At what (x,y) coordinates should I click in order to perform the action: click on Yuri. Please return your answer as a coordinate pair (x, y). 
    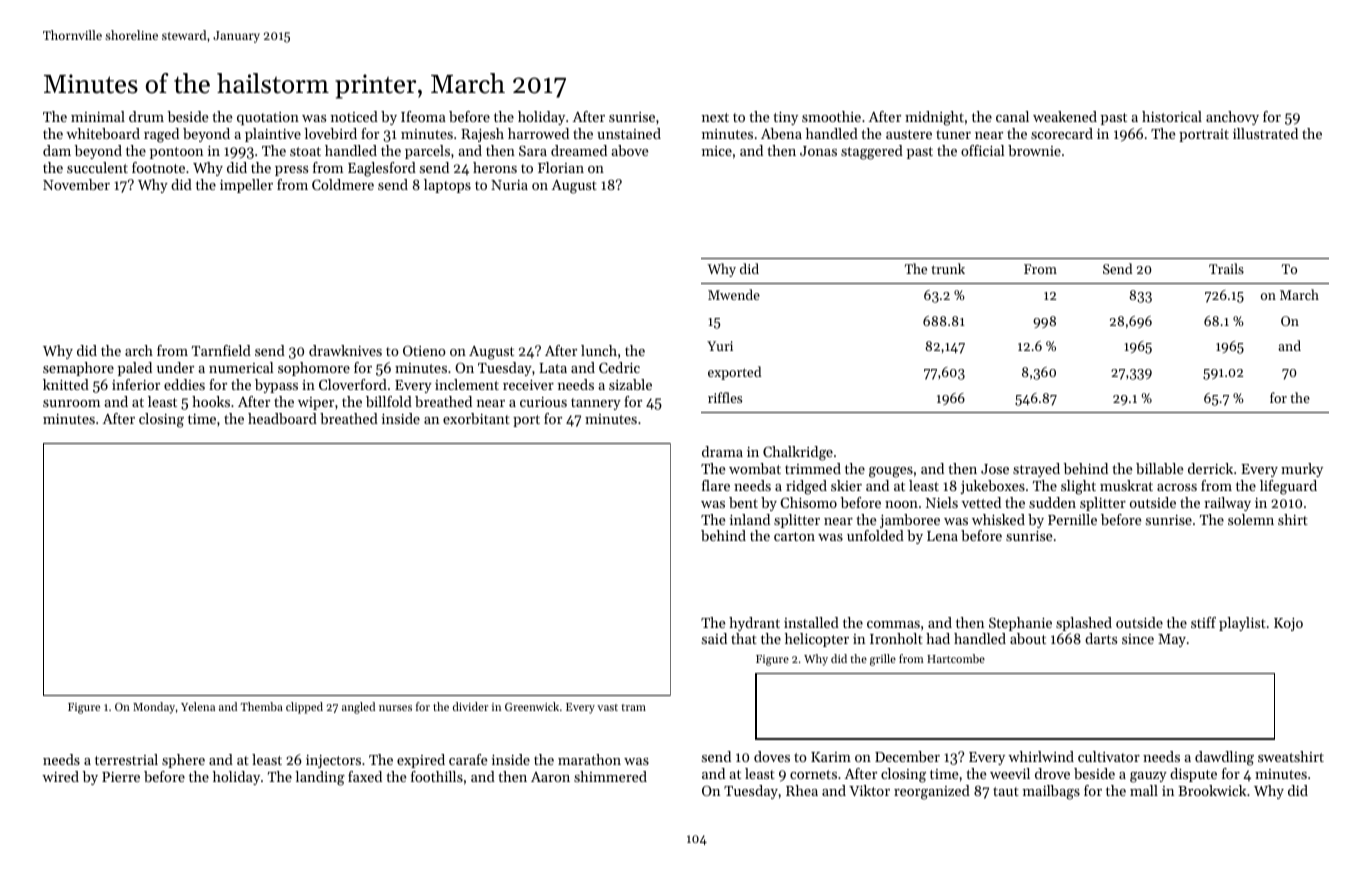
    Looking at the image, I should click on (720, 346).
